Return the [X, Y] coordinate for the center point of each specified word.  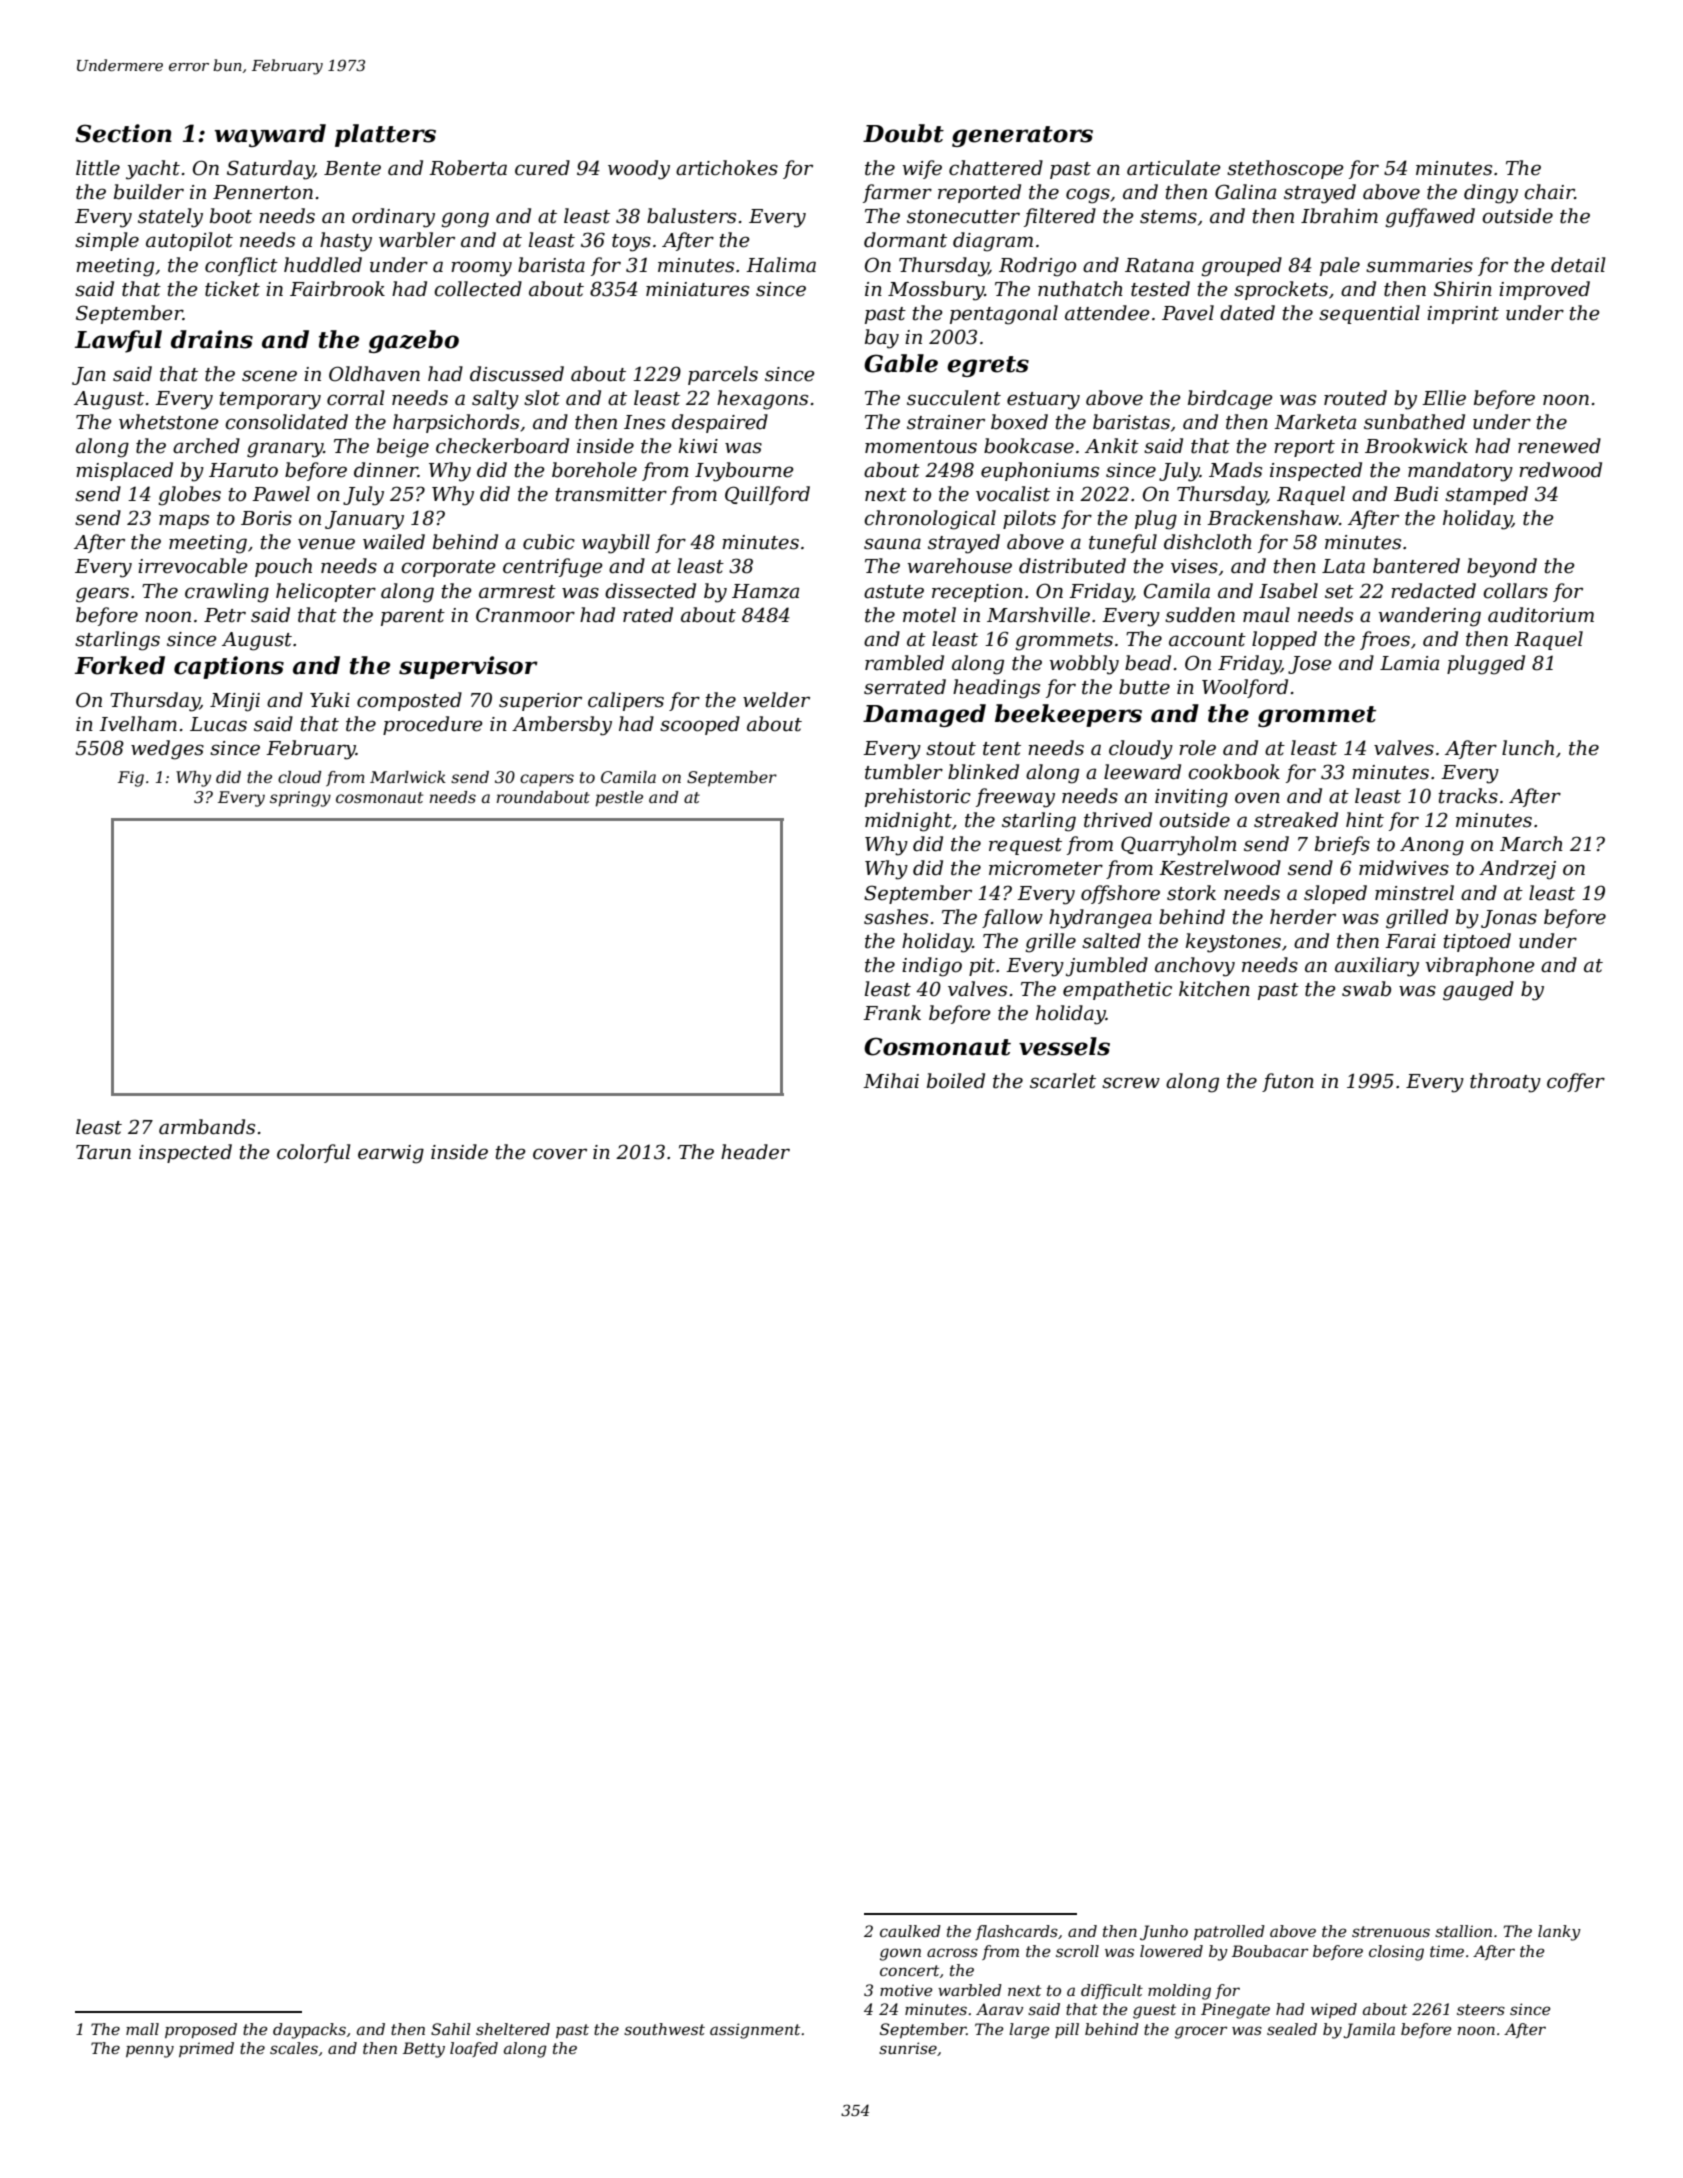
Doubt [903, 133]
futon [1288, 1082]
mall [142, 2029]
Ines [644, 422]
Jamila [1369, 2030]
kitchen [1214, 989]
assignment [755, 2031]
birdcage [1230, 400]
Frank [892, 1013]
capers [547, 780]
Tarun [103, 1152]
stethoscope [1285, 169]
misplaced [124, 471]
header [755, 1152]
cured [542, 168]
